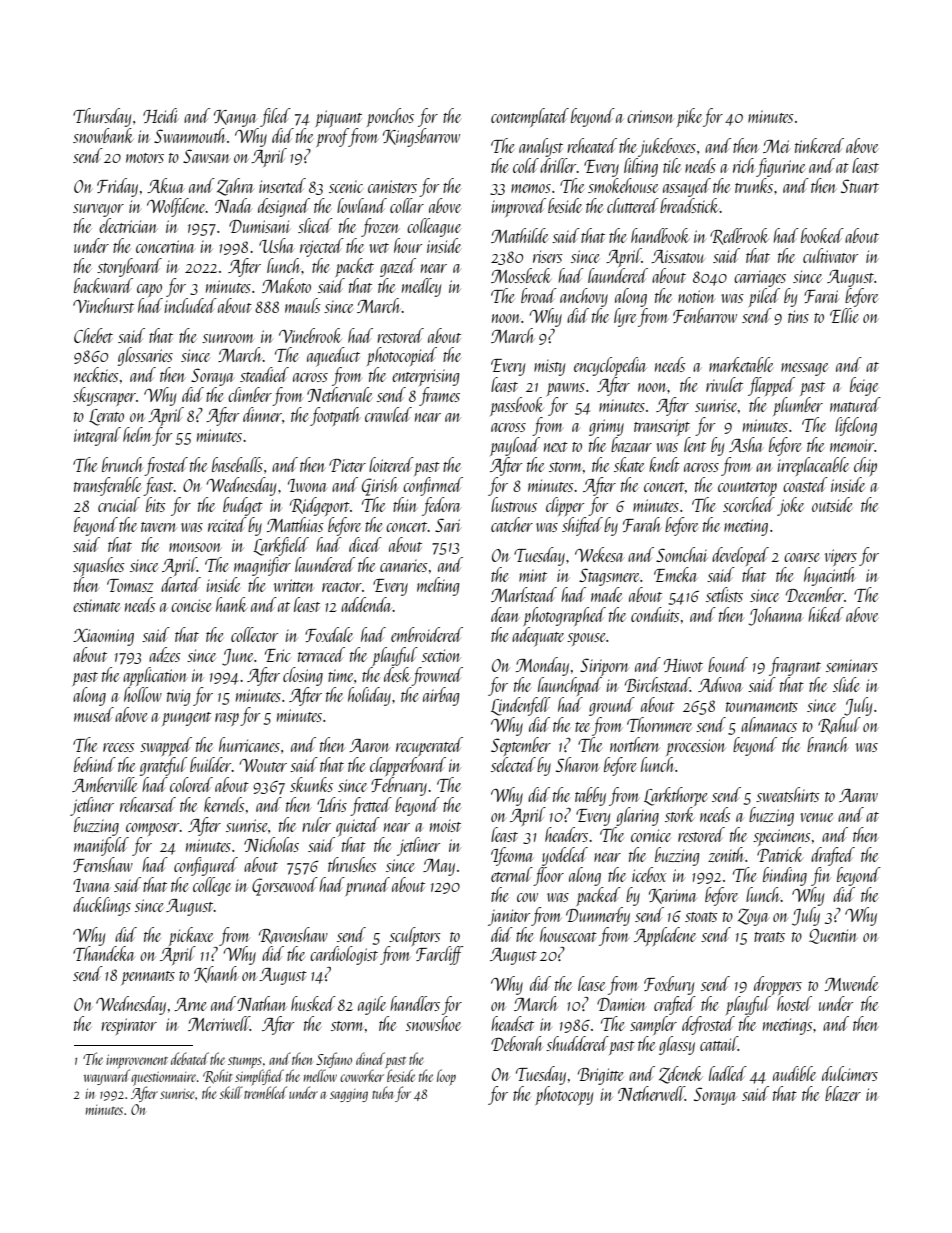  Describe the element at coordinates (678, 256) in the screenshot. I see `Aissatou` at that location.
